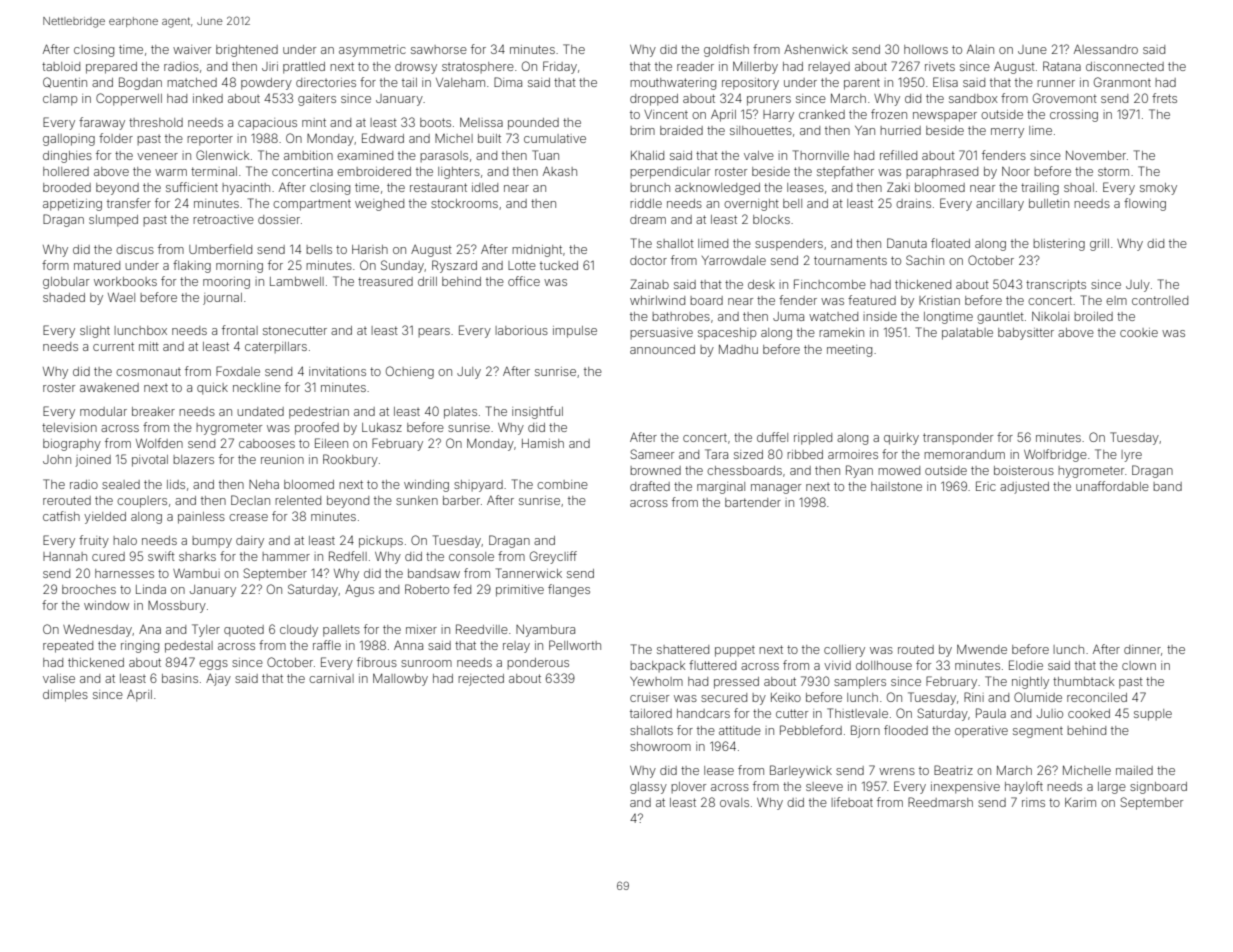 The image size is (1233, 952). I want to click on pivotal, so click(150, 461).
